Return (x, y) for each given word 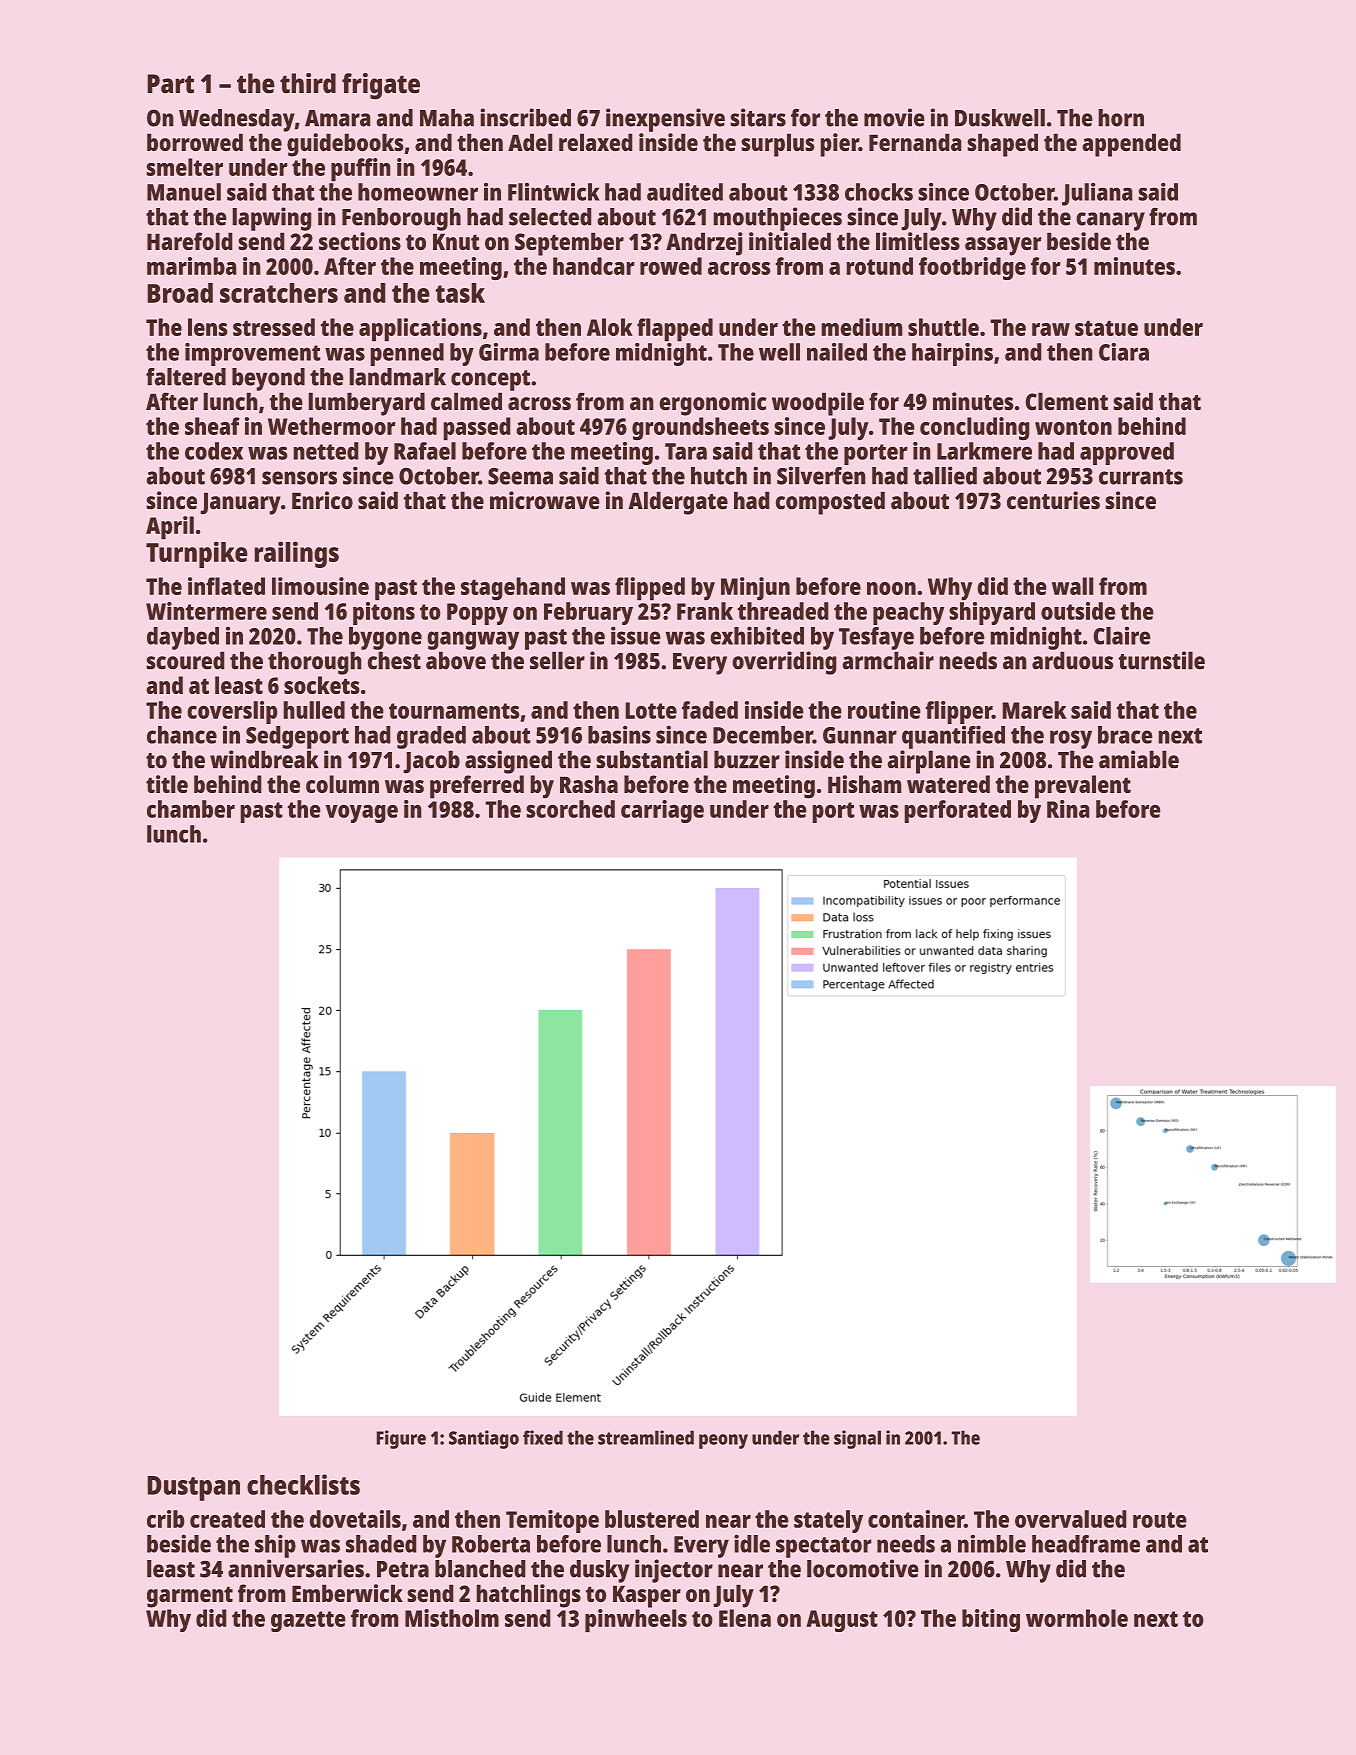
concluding (975, 429)
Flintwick (554, 192)
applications (420, 330)
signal (857, 1439)
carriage (662, 811)
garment (190, 1597)
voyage (361, 813)
